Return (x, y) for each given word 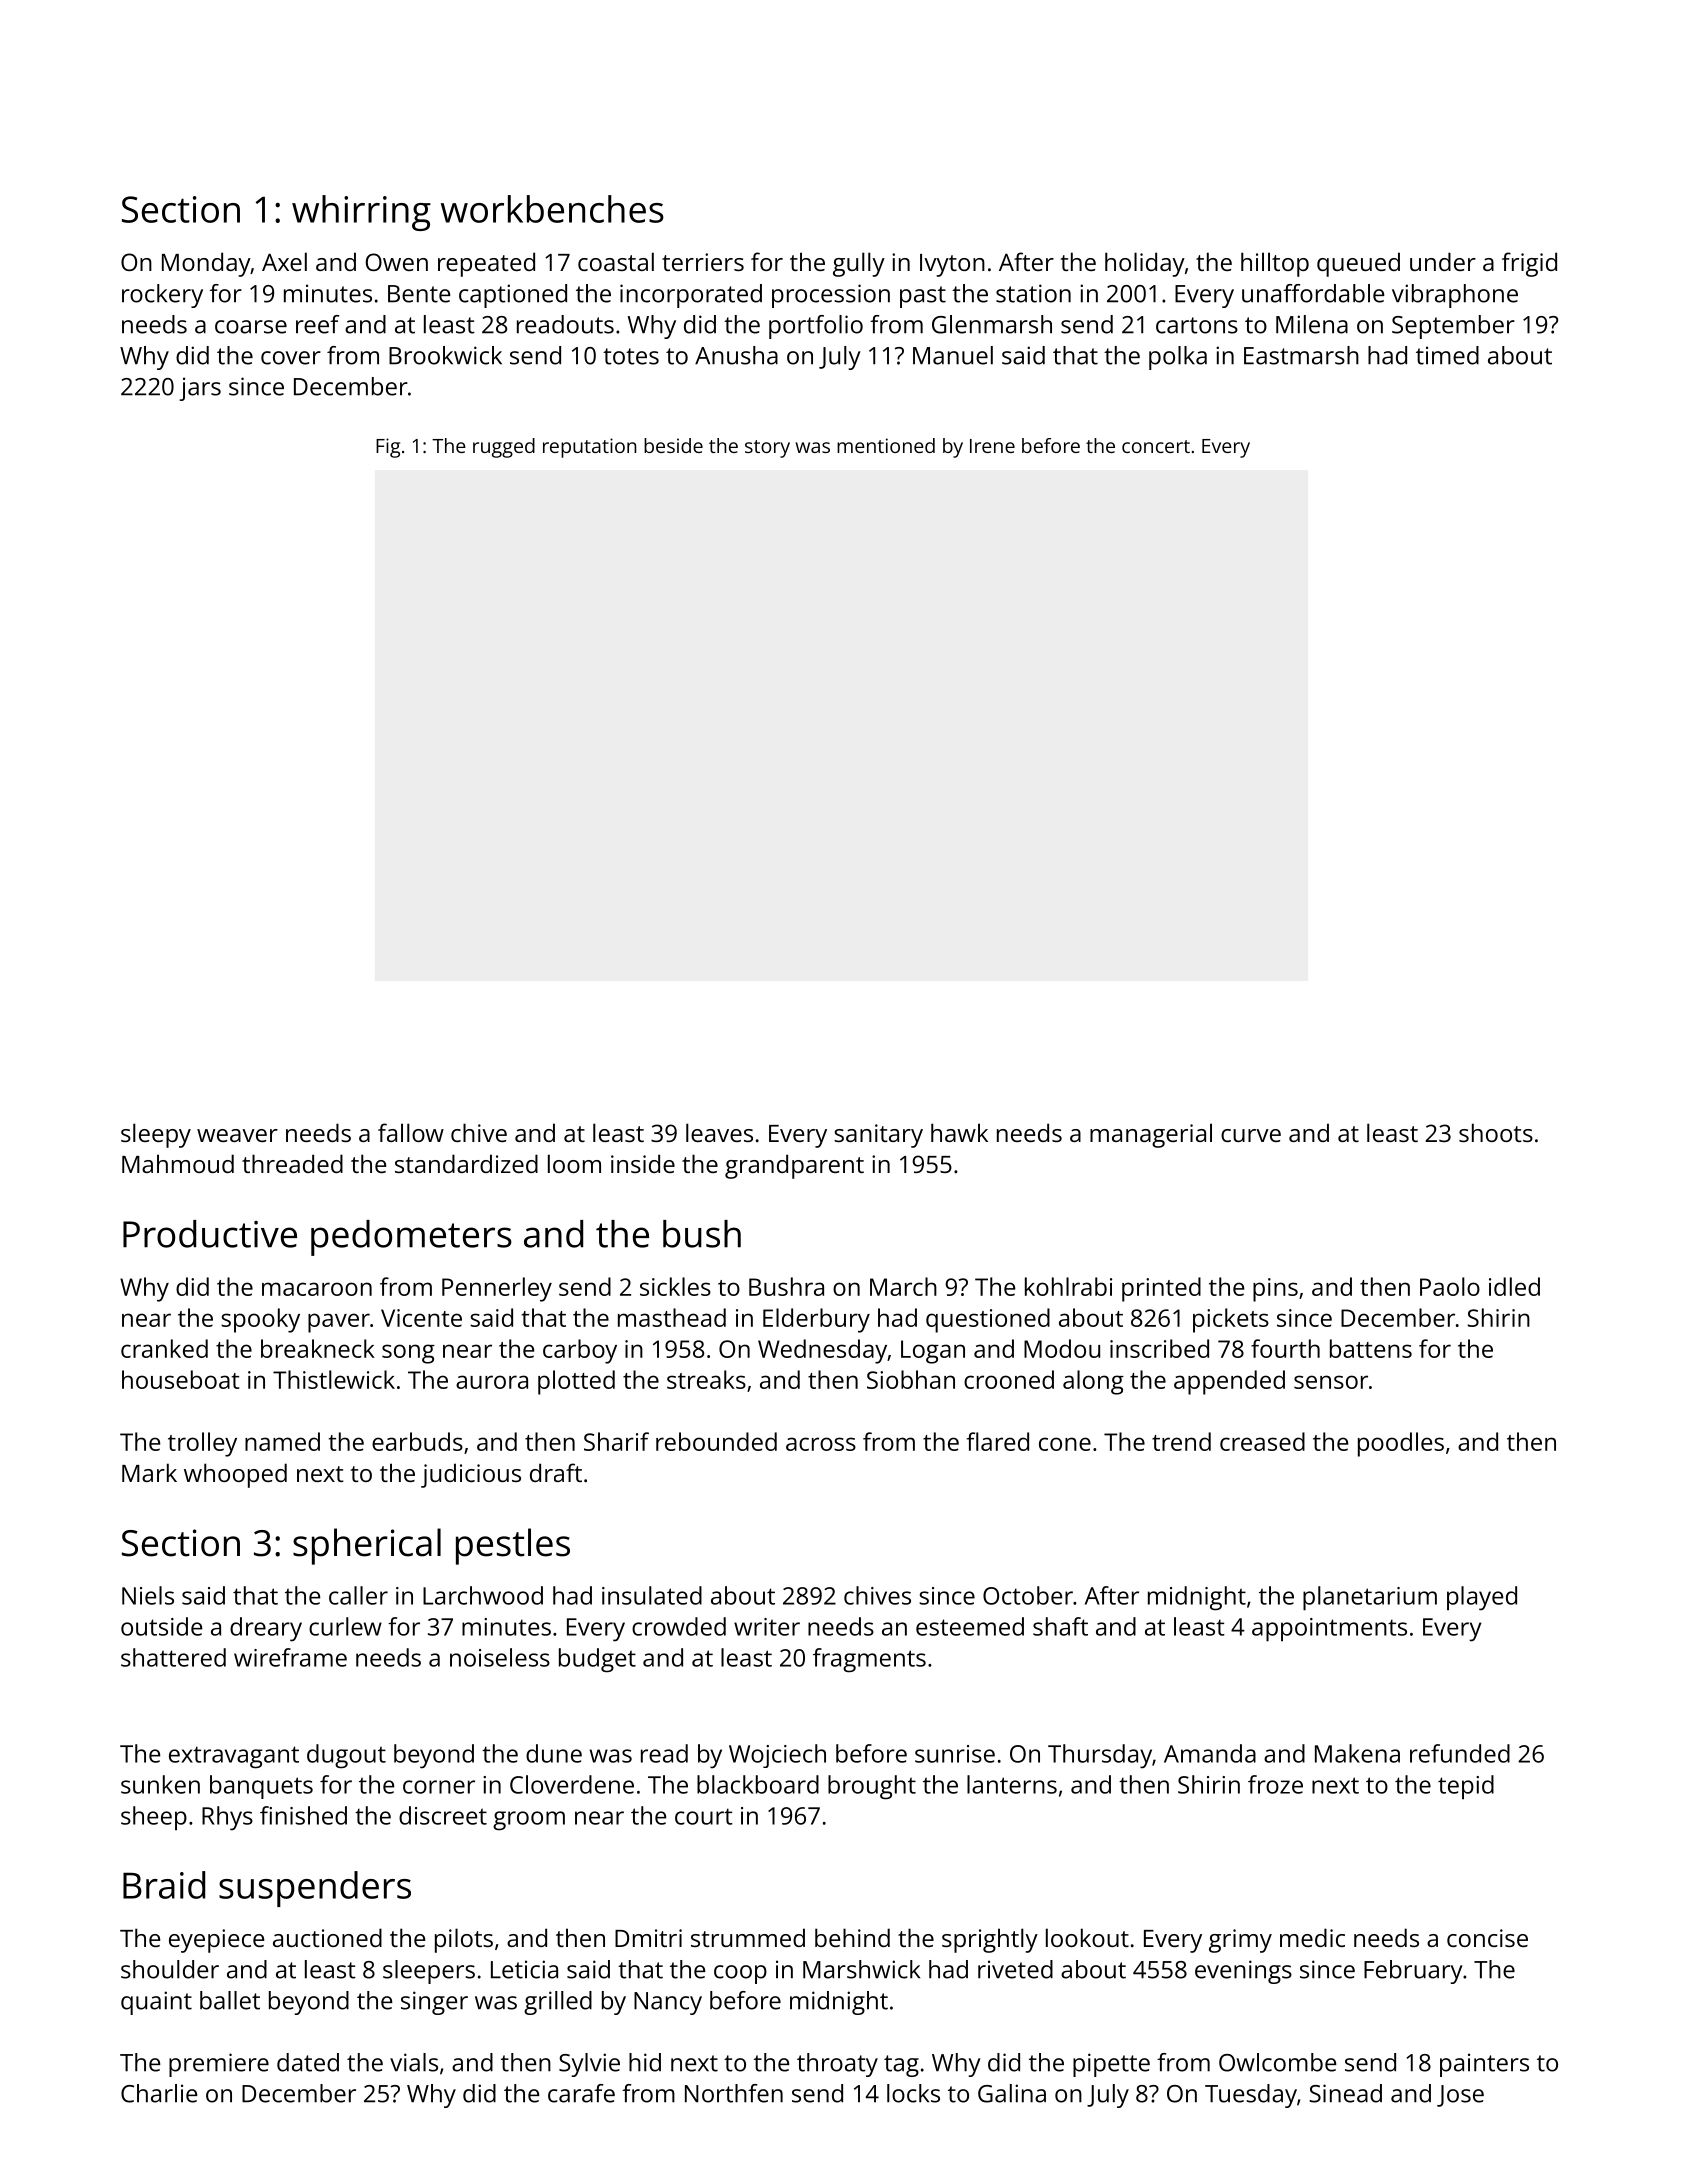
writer (767, 1627)
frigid (1529, 264)
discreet (443, 1815)
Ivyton (952, 265)
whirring (361, 213)
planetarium (1370, 1598)
